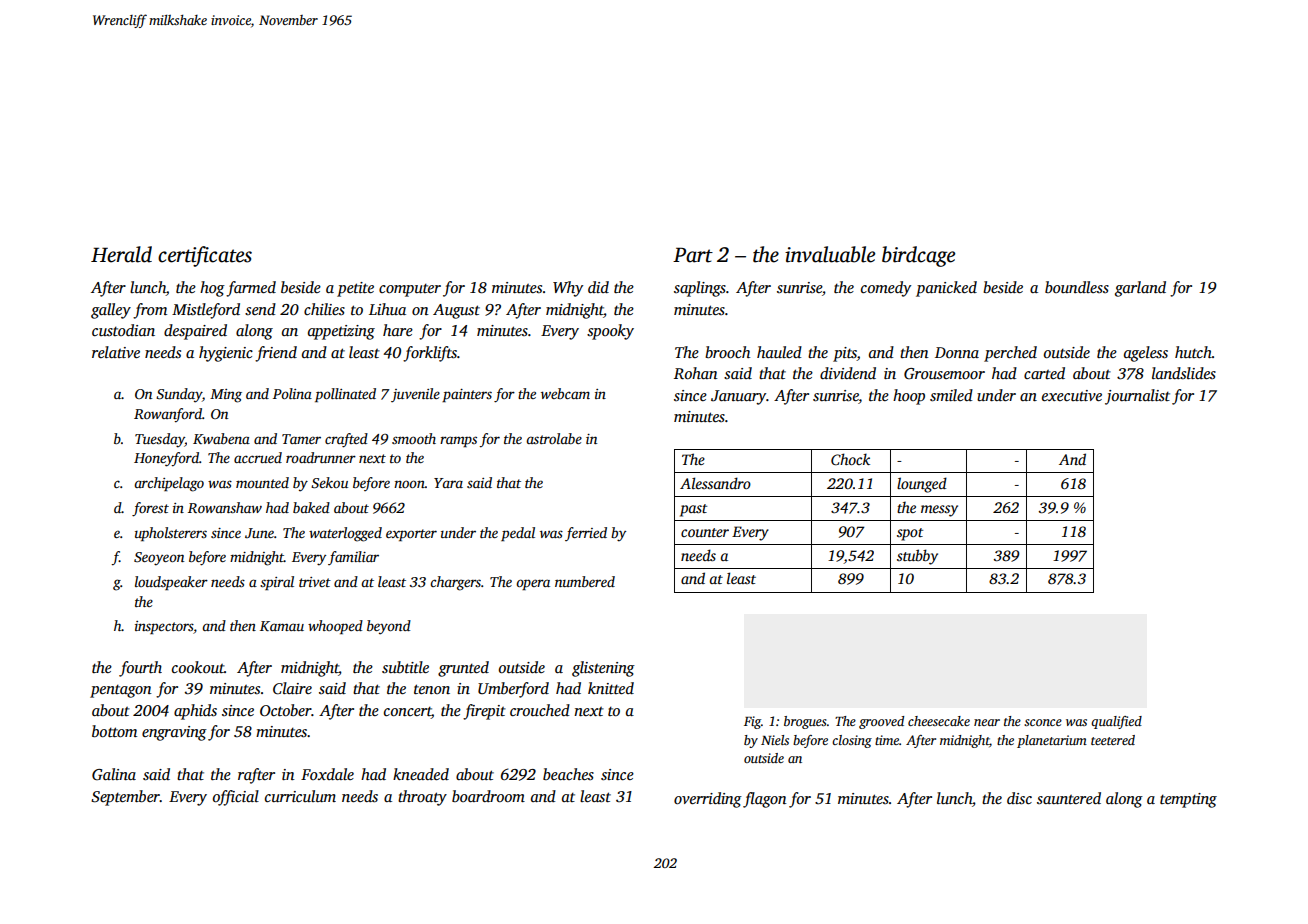 This document has height=924, width=1308. What do you see at coordinates (1116, 722) in the document?
I see `qualified` at bounding box center [1116, 722].
